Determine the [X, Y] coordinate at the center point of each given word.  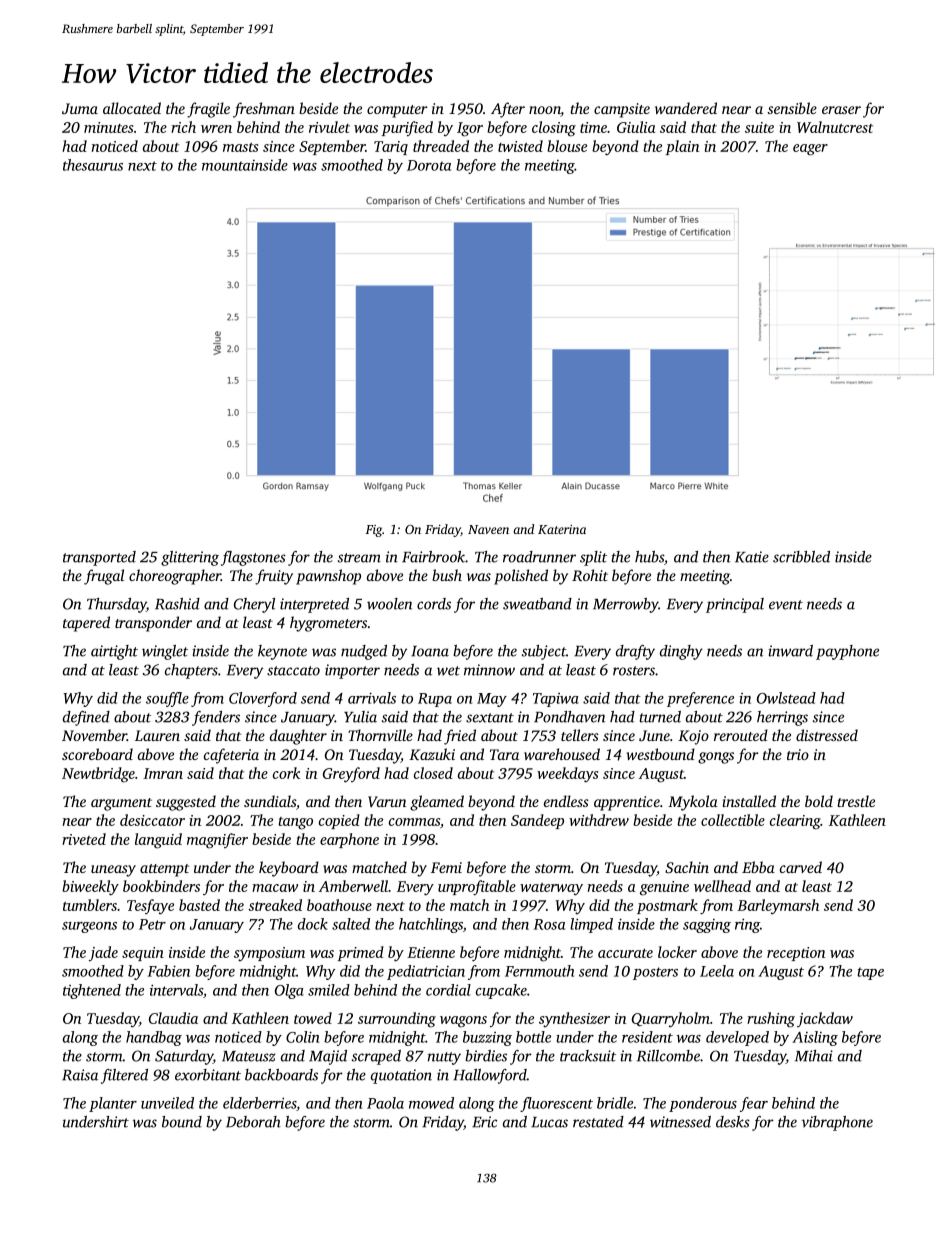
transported [99, 558]
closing [554, 129]
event [786, 605]
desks [733, 1122]
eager [810, 150]
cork [286, 773]
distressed [827, 735]
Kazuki [432, 754]
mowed [431, 1103]
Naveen [488, 529]
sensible [792, 108]
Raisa [80, 1075]
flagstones [253, 558]
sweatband [537, 604]
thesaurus [93, 165]
